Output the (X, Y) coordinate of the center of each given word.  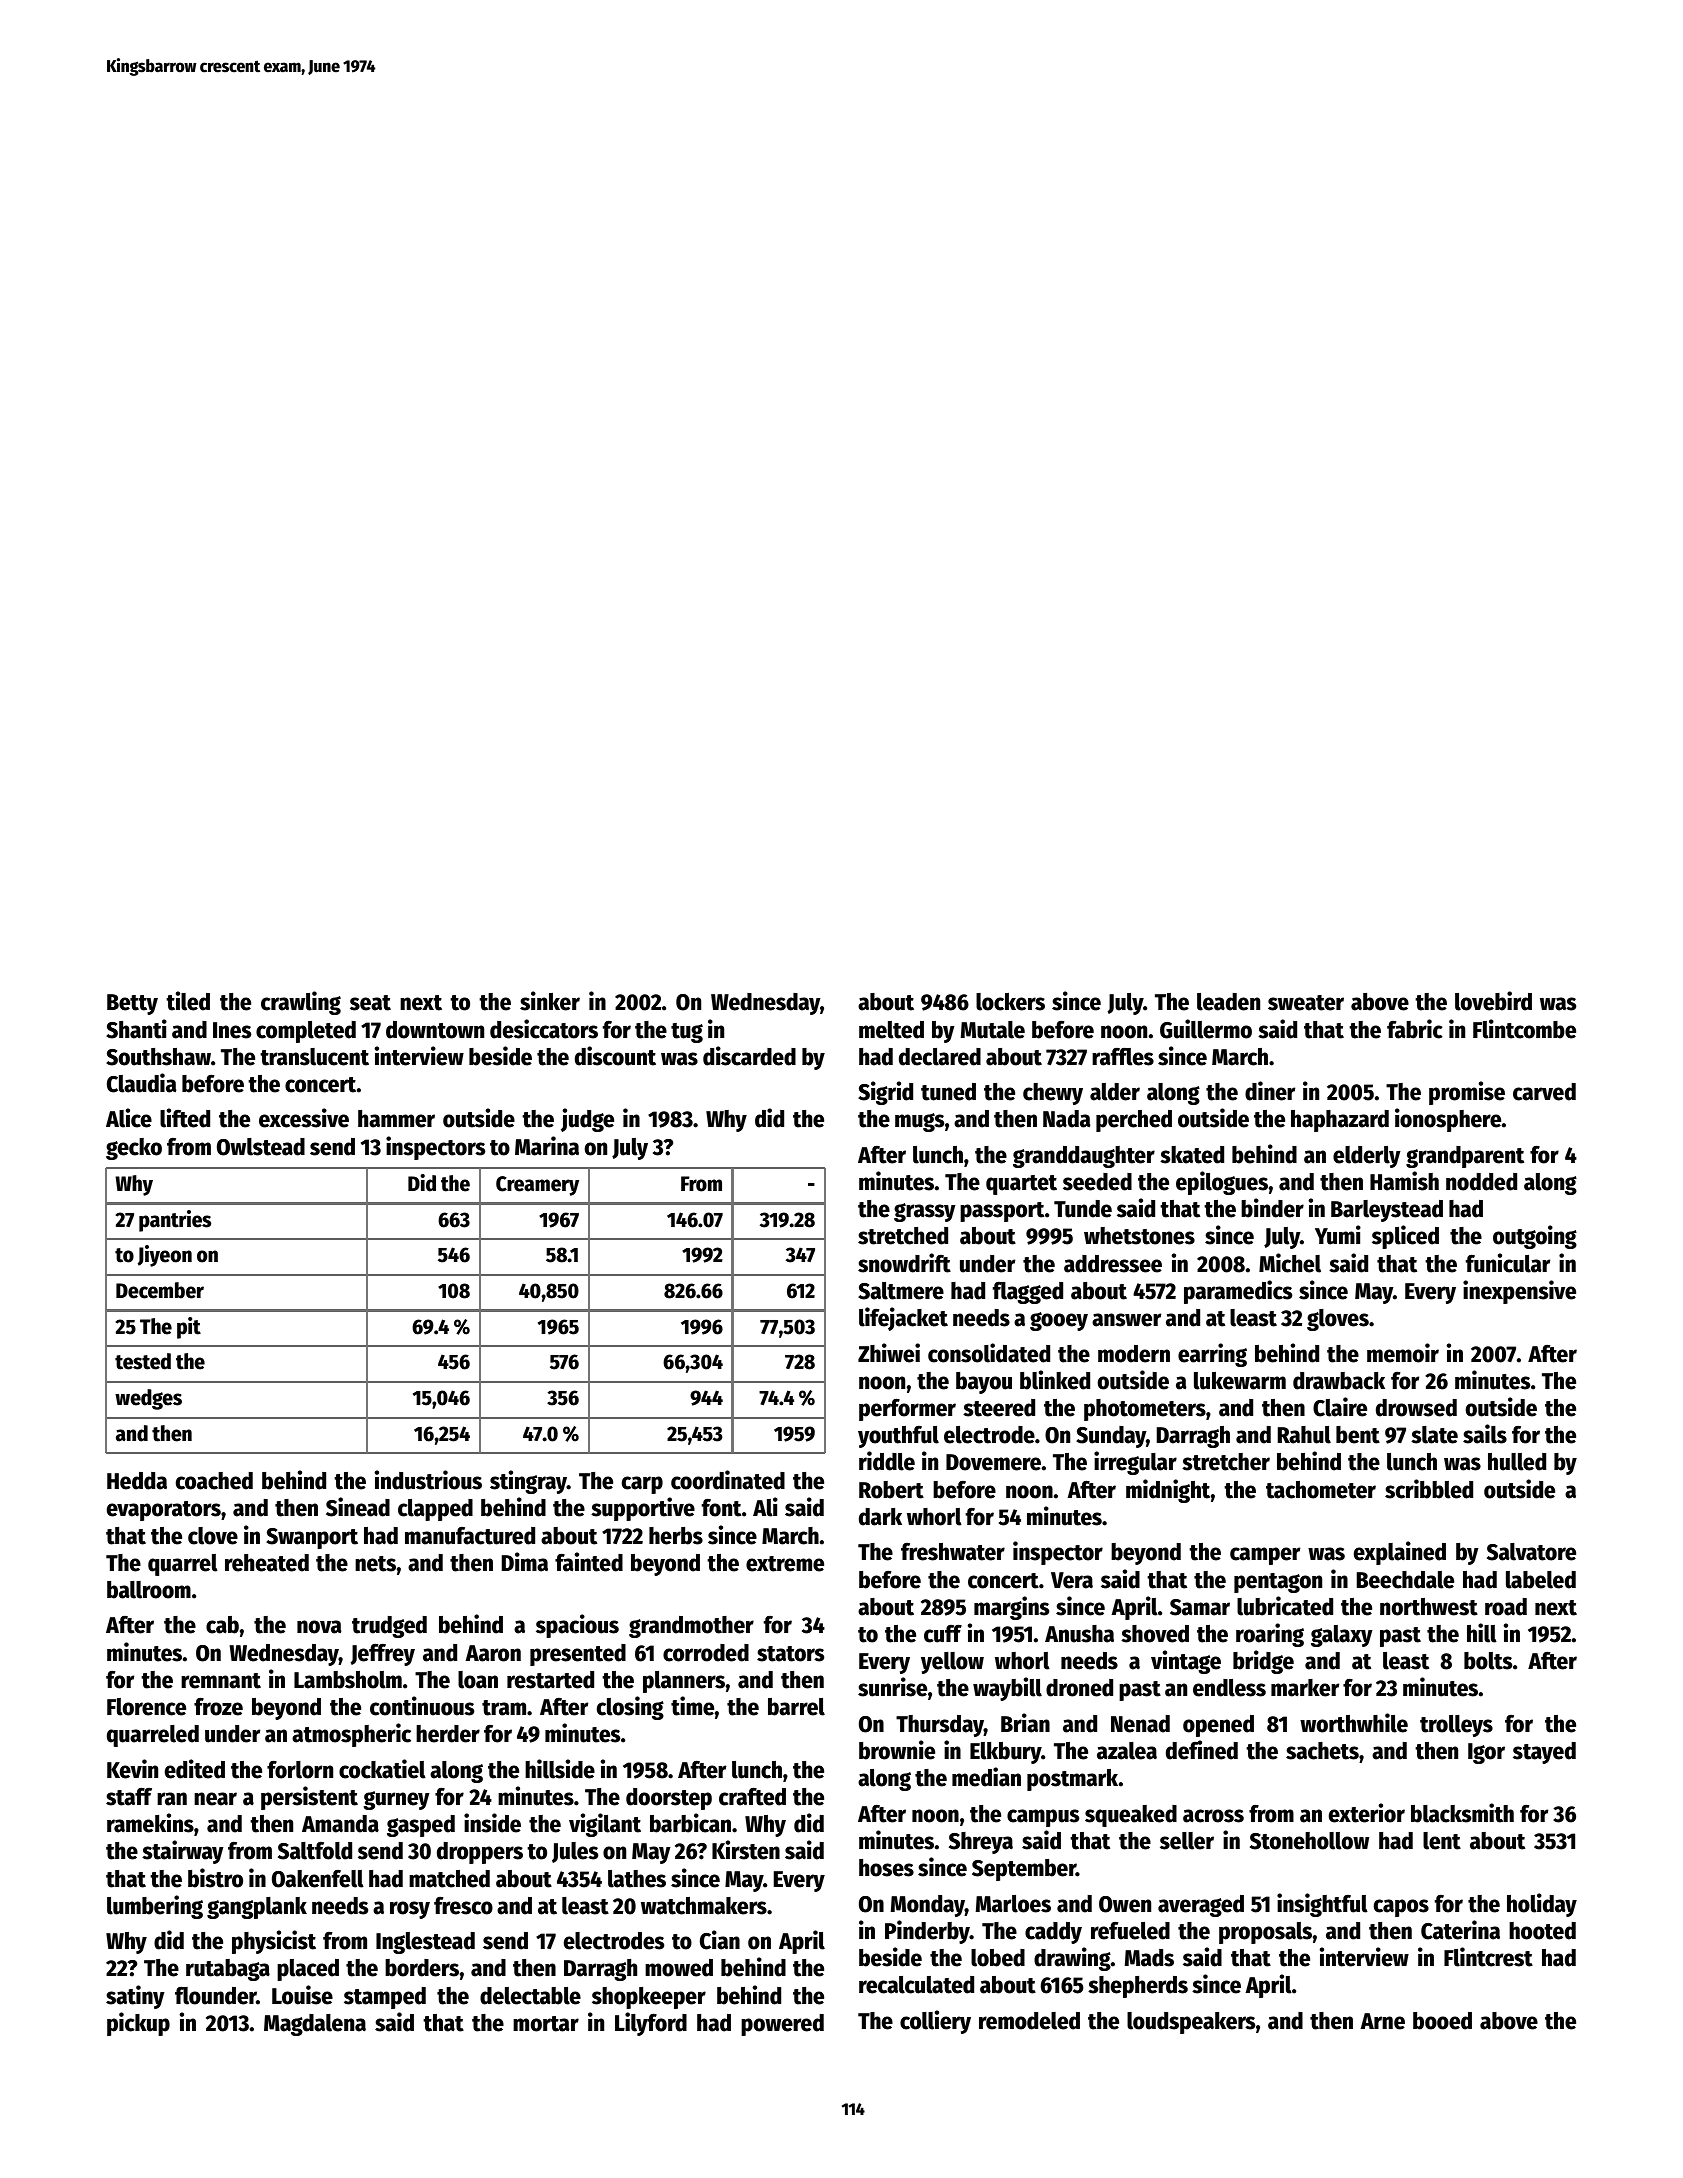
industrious (428, 1480)
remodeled (1029, 2021)
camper (1265, 1556)
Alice (129, 1118)
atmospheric (351, 1735)
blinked (1055, 1380)
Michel (1290, 1263)
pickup (138, 2024)
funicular (1508, 1263)
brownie (897, 1750)
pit (189, 1328)
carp (642, 1485)
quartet (1021, 1185)
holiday (1542, 1905)
